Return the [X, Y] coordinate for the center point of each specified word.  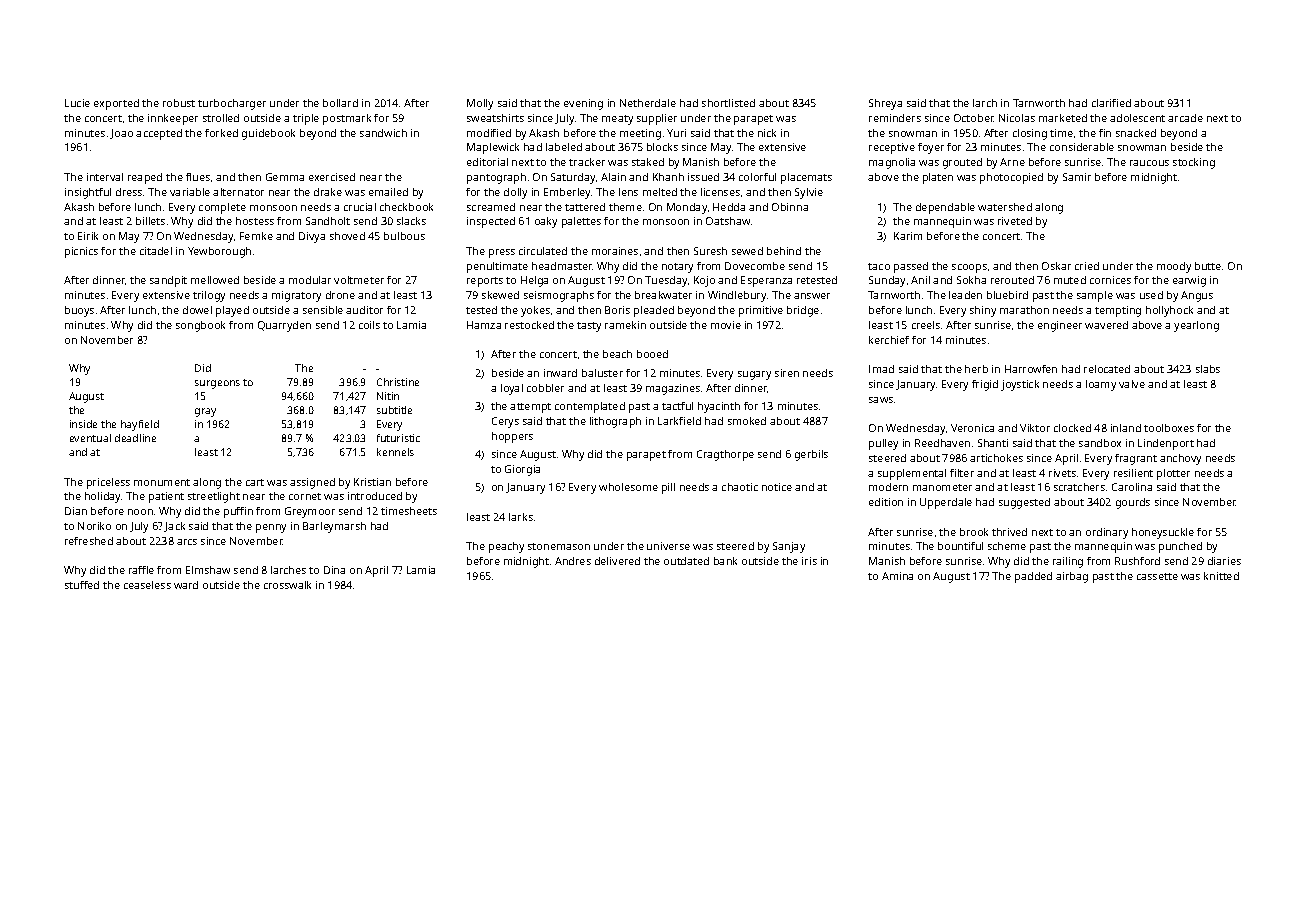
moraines [615, 251]
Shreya [885, 104]
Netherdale [648, 103]
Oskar [1056, 266]
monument [162, 482]
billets [150, 221]
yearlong [1196, 326]
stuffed [82, 585]
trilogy [209, 296]
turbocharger [232, 104]
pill [668, 488]
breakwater [663, 295]
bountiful [960, 546]
